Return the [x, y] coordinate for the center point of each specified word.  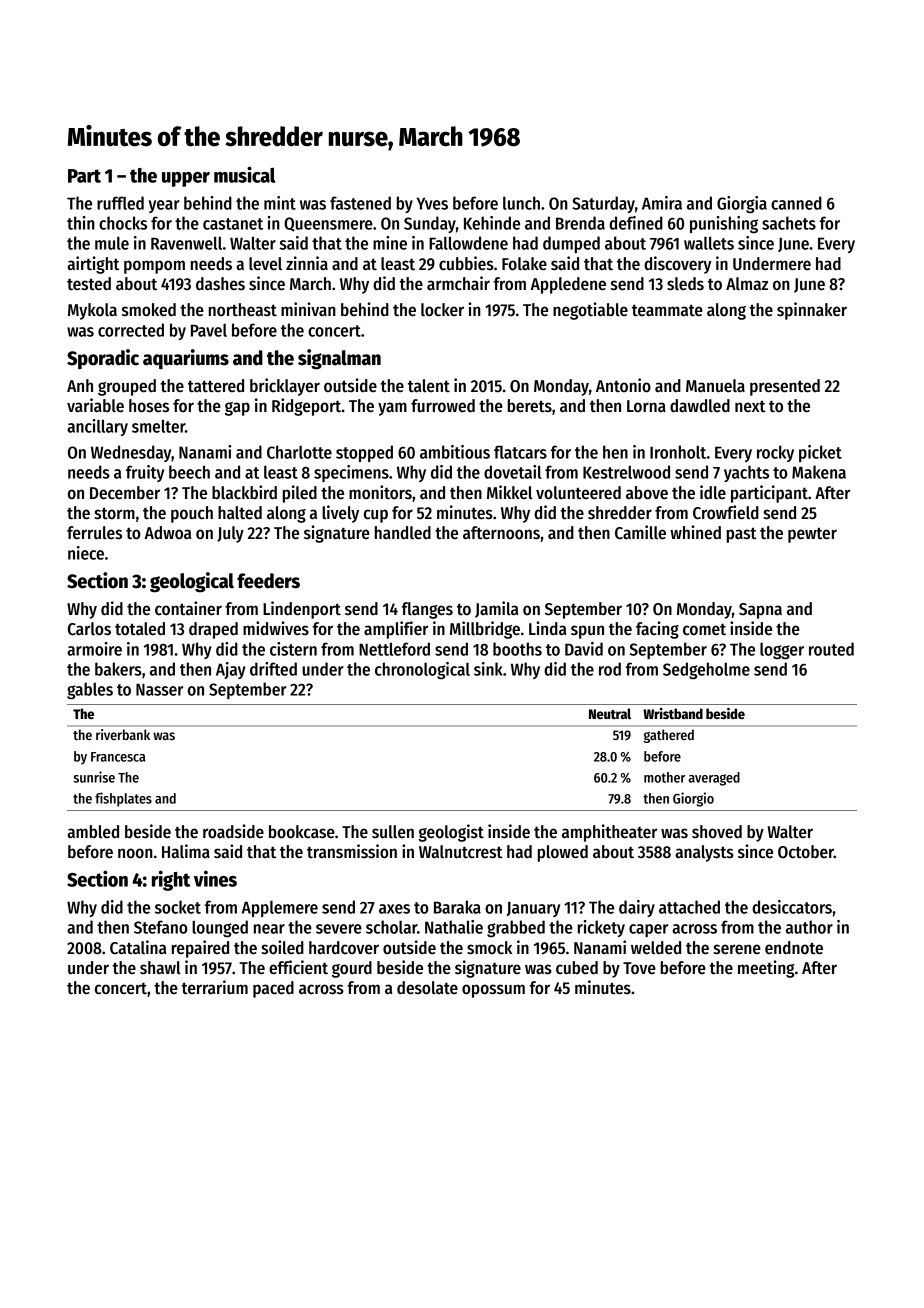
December [125, 493]
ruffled [120, 203]
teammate [667, 310]
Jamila [496, 609]
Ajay [231, 670]
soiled [282, 947]
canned [796, 203]
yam [392, 409]
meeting [766, 969]
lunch [521, 203]
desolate [427, 988]
